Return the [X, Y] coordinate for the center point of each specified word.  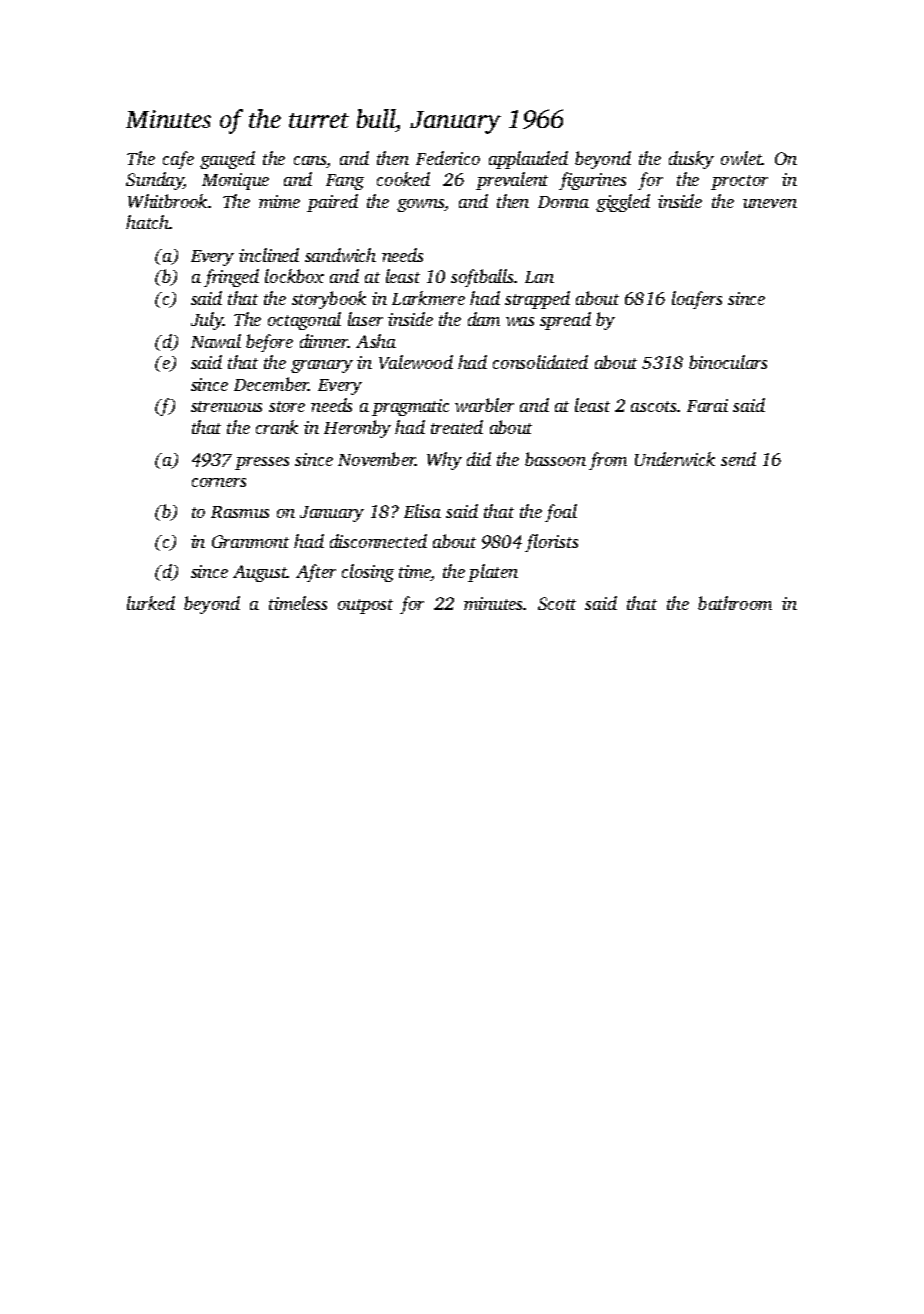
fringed [231, 278]
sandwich [340, 255]
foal [561, 513]
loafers [697, 300]
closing [368, 573]
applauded [528, 160]
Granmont [250, 541]
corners [219, 482]
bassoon [555, 459]
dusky [691, 160]
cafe [178, 160]
